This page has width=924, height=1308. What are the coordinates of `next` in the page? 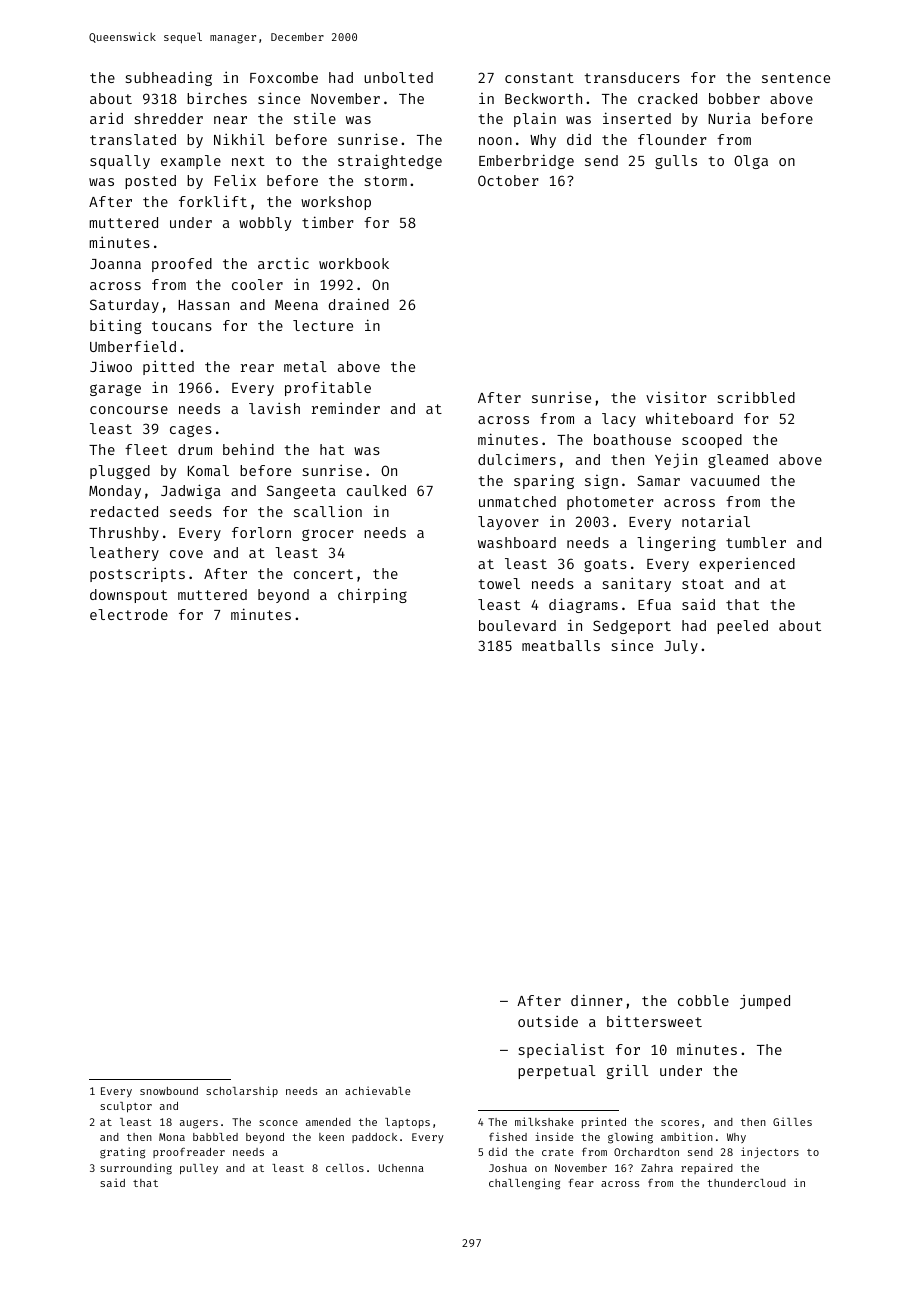 It's located at (248, 161).
